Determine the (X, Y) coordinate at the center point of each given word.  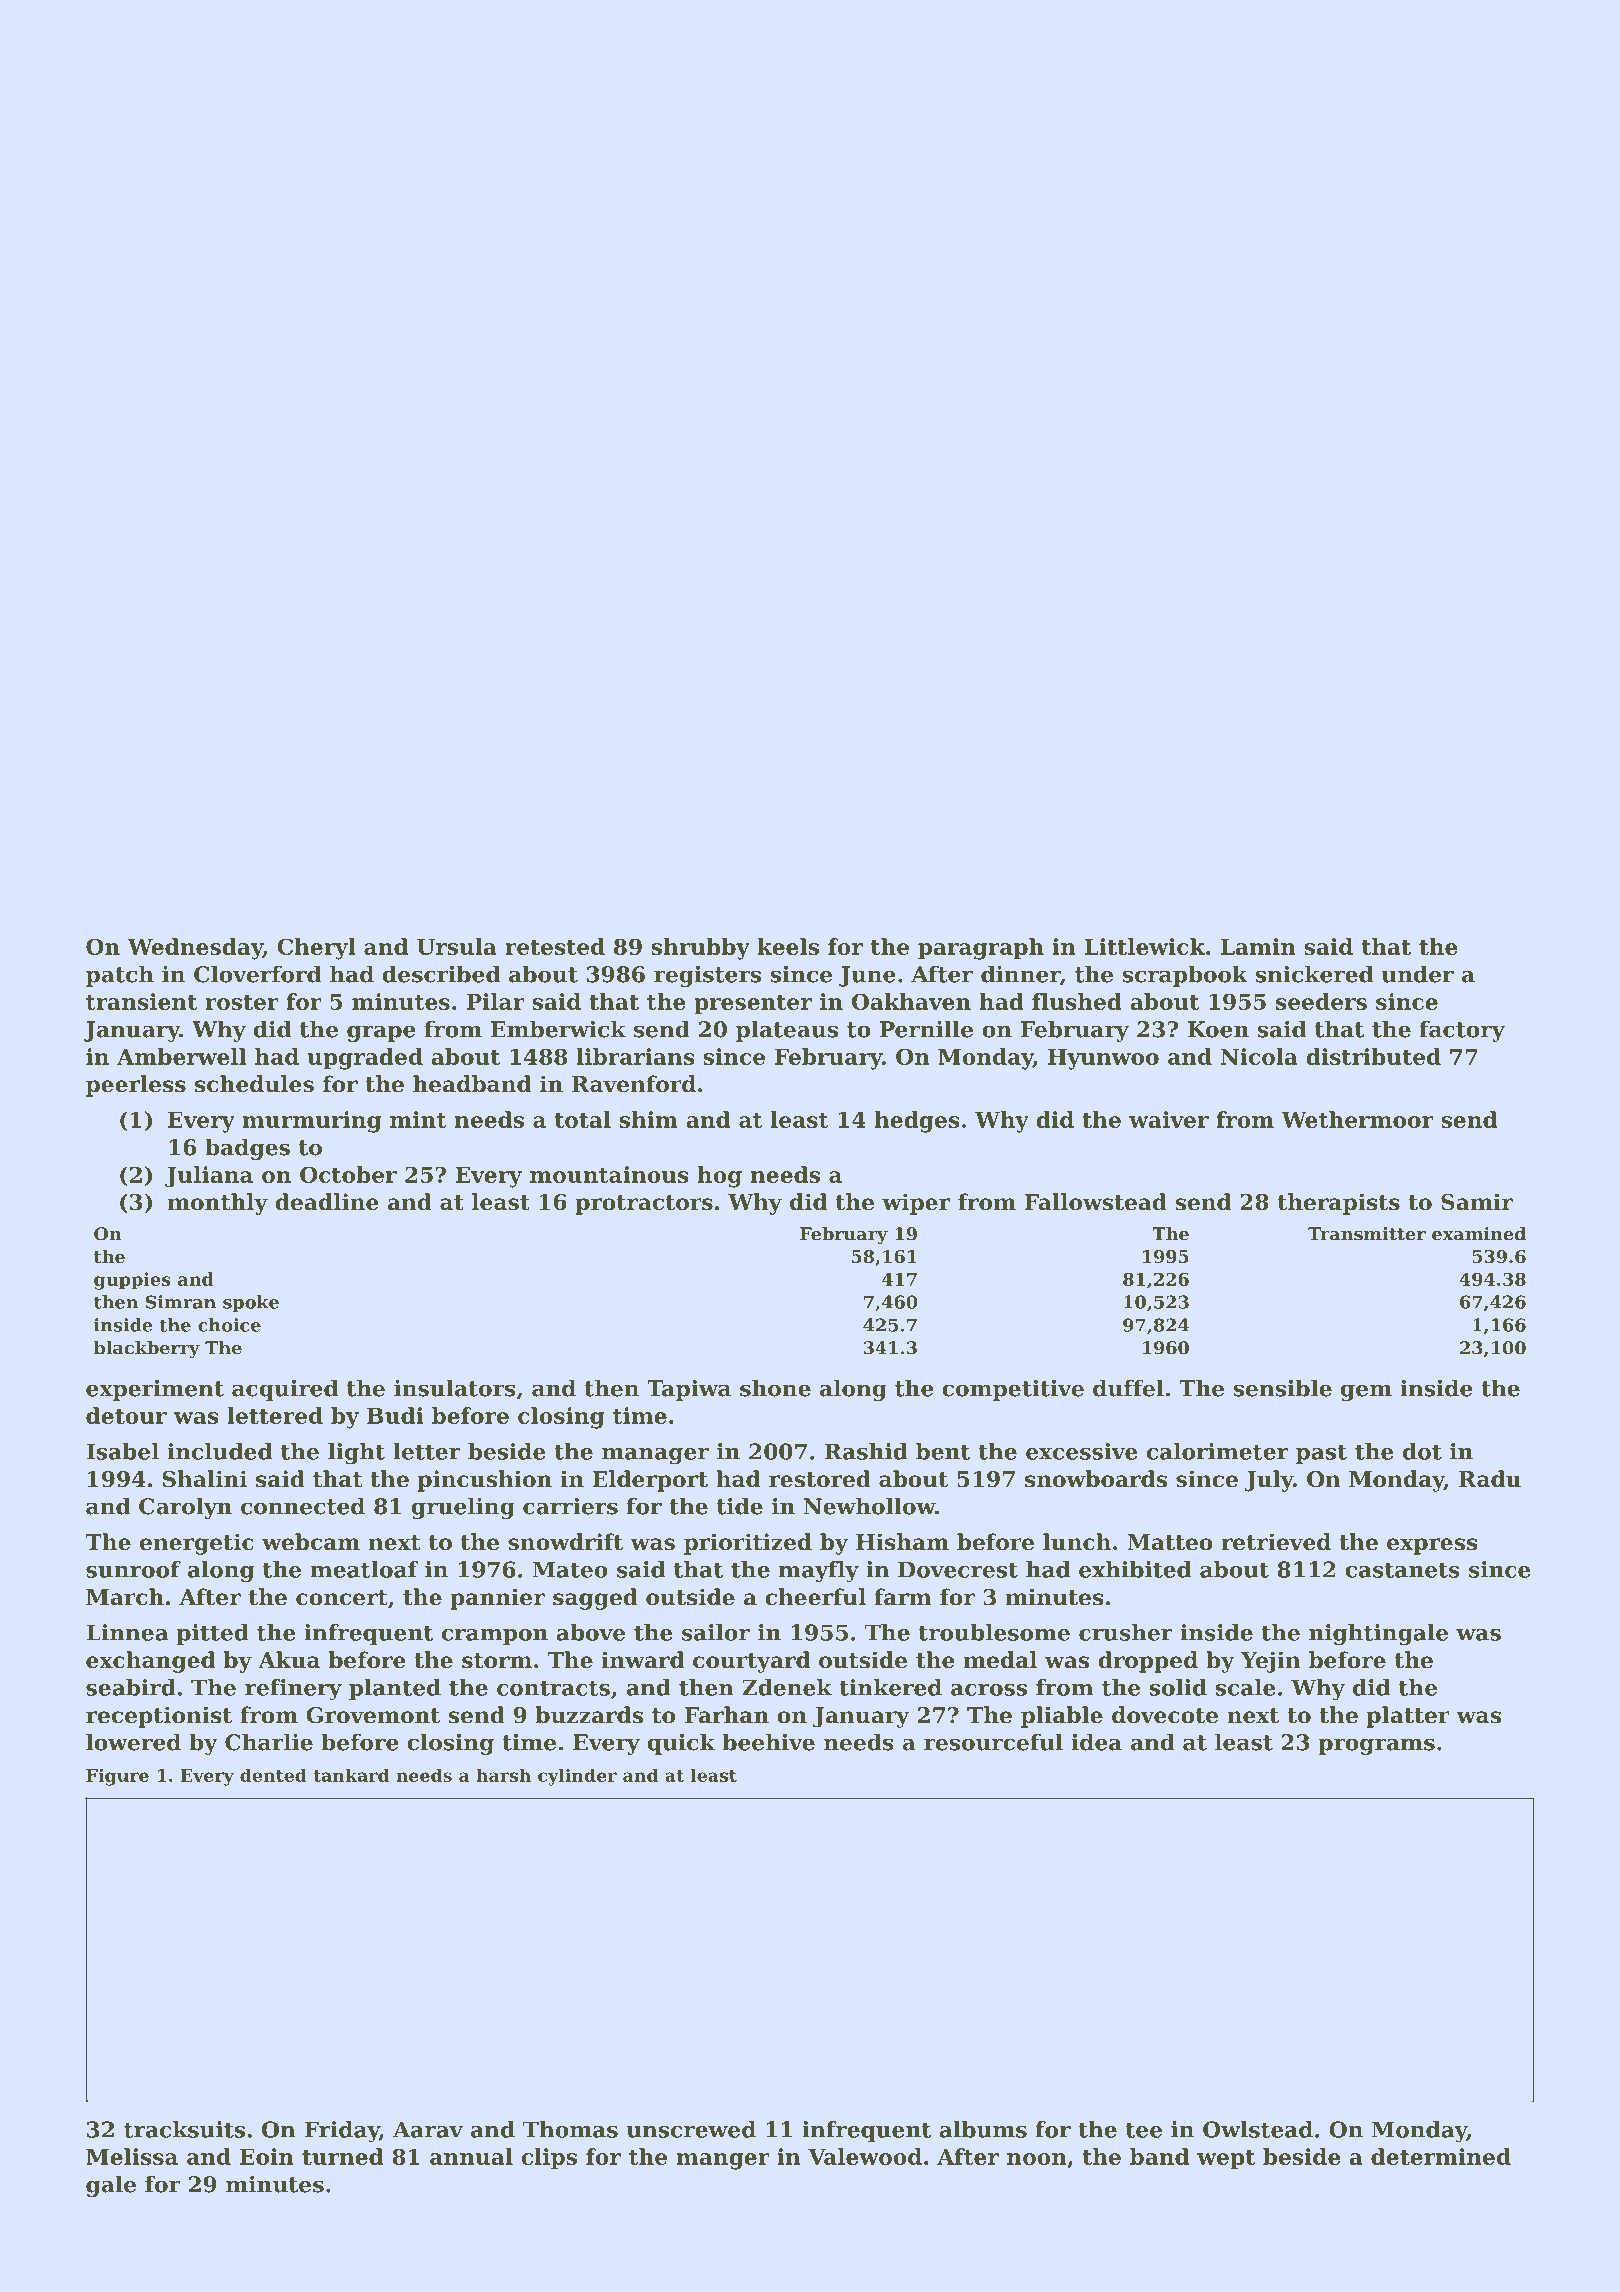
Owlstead (1258, 2129)
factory (1462, 1031)
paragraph (981, 949)
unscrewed (691, 2129)
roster (242, 1002)
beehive (768, 1742)
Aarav (428, 2129)
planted (395, 1689)
